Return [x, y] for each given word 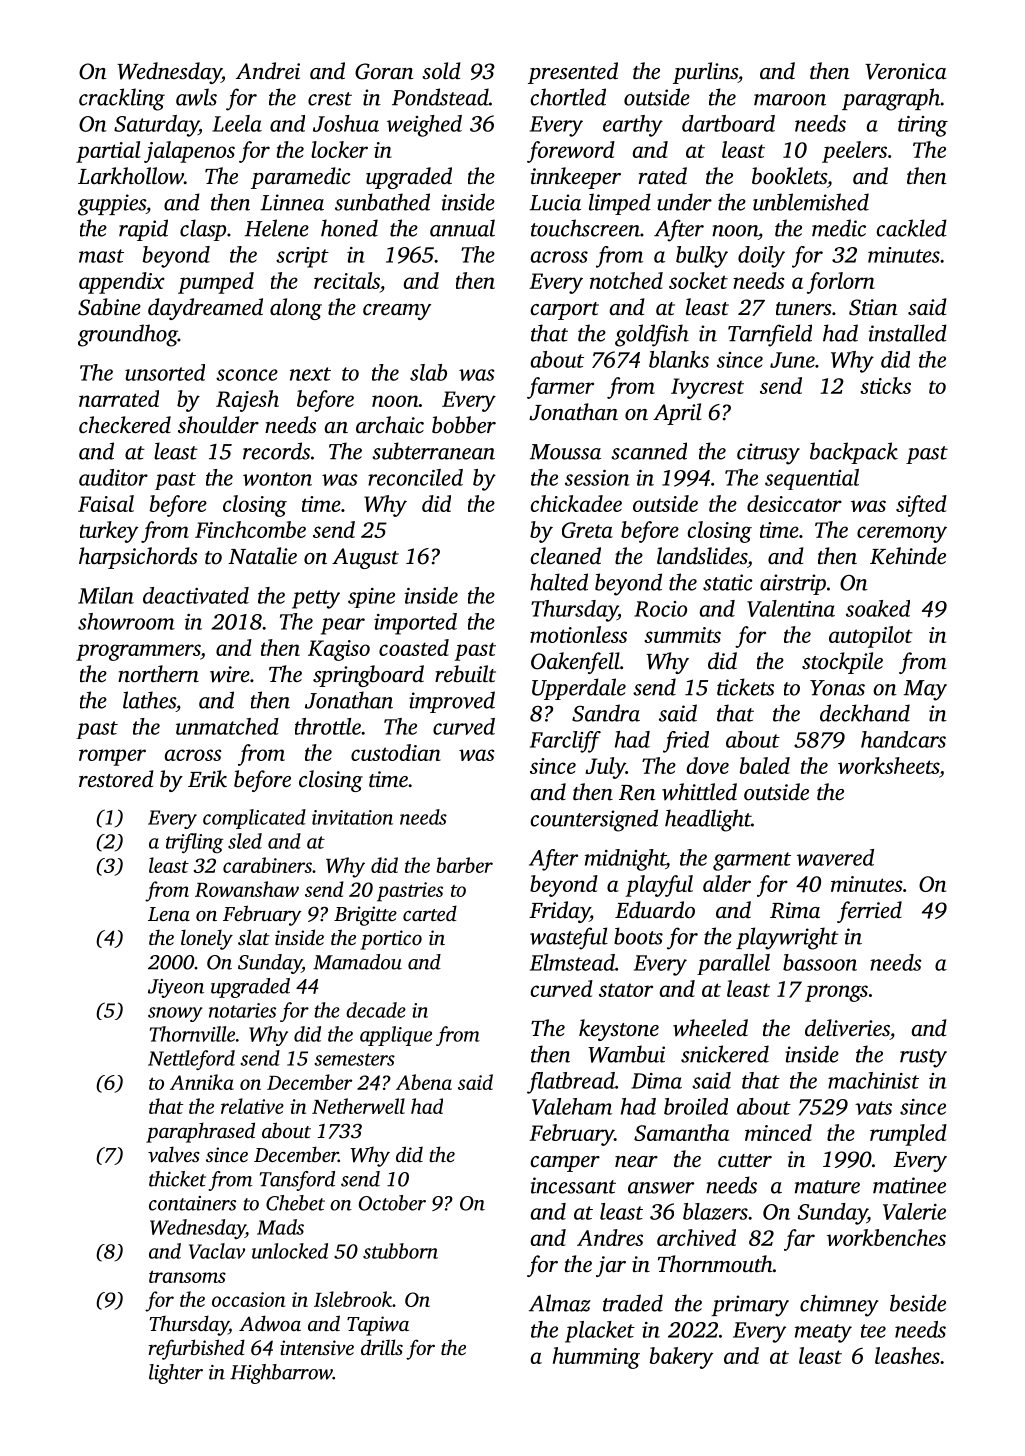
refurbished [196, 1349]
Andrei [268, 70]
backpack [854, 453]
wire [230, 674]
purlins [705, 73]
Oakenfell [575, 663]
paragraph [891, 99]
